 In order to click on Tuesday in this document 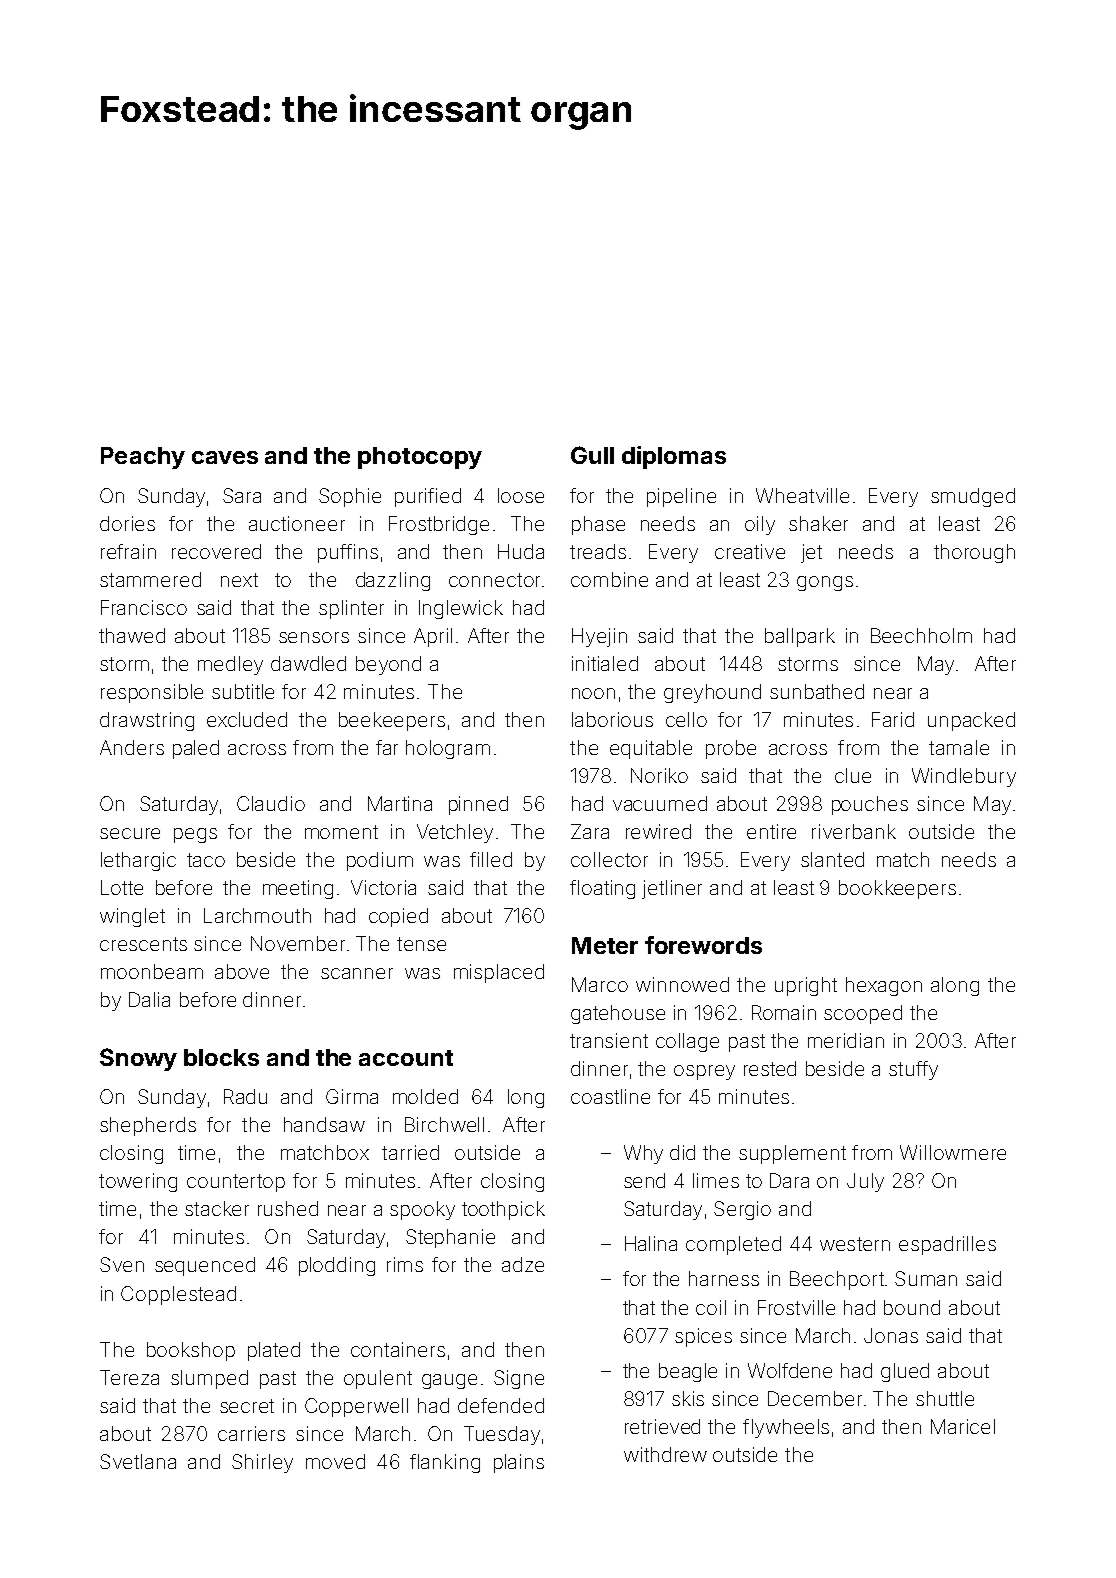, I will do `click(502, 1435)`.
